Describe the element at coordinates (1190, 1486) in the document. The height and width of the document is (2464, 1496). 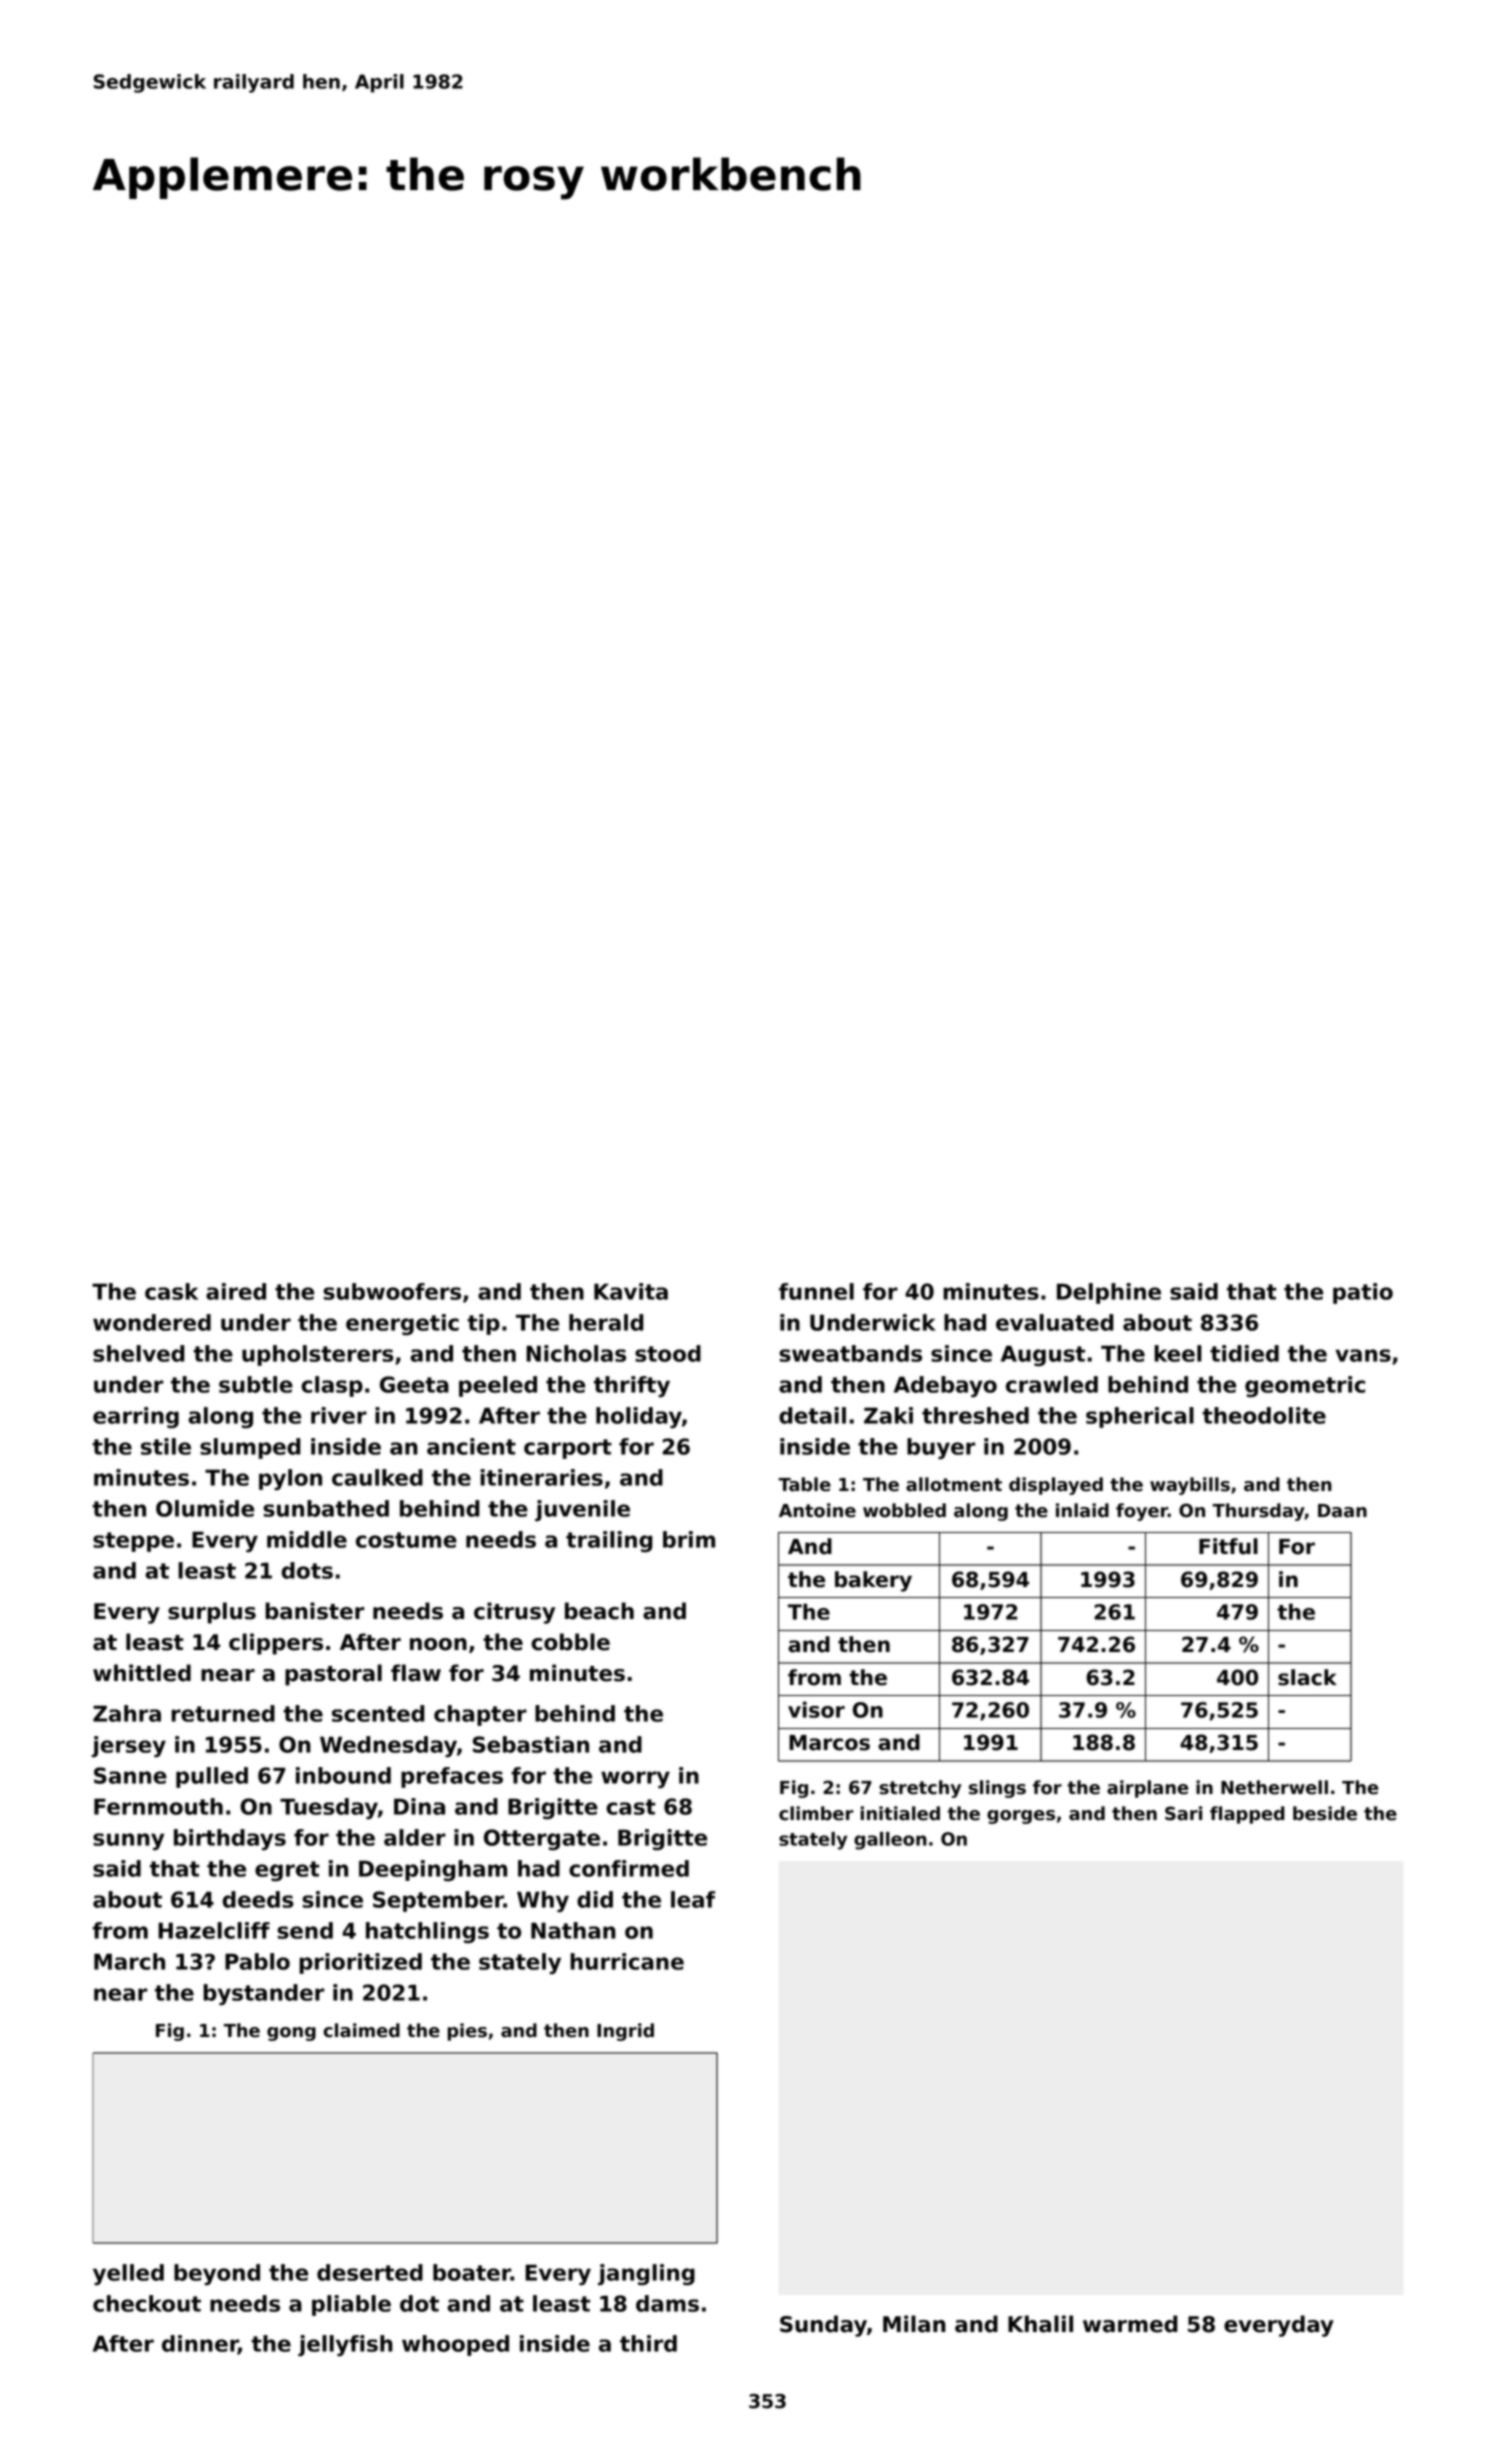
I see `waybills` at that location.
